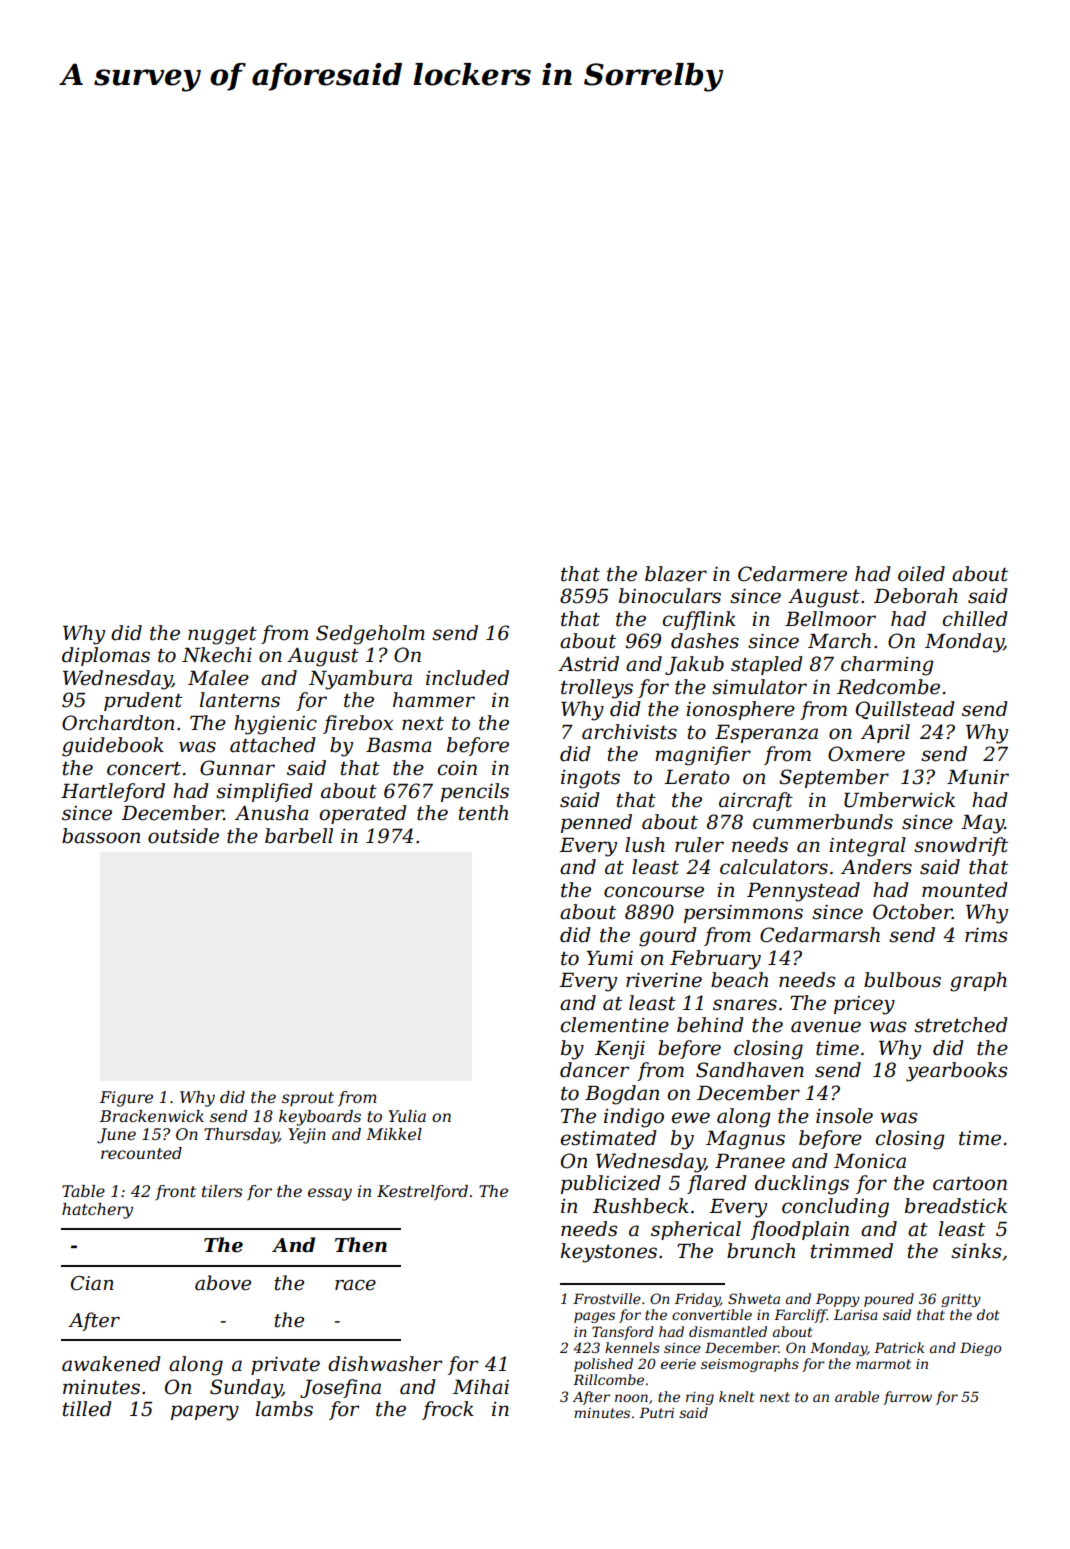  What do you see at coordinates (481, 1387) in the page?
I see `Mihai` at bounding box center [481, 1387].
